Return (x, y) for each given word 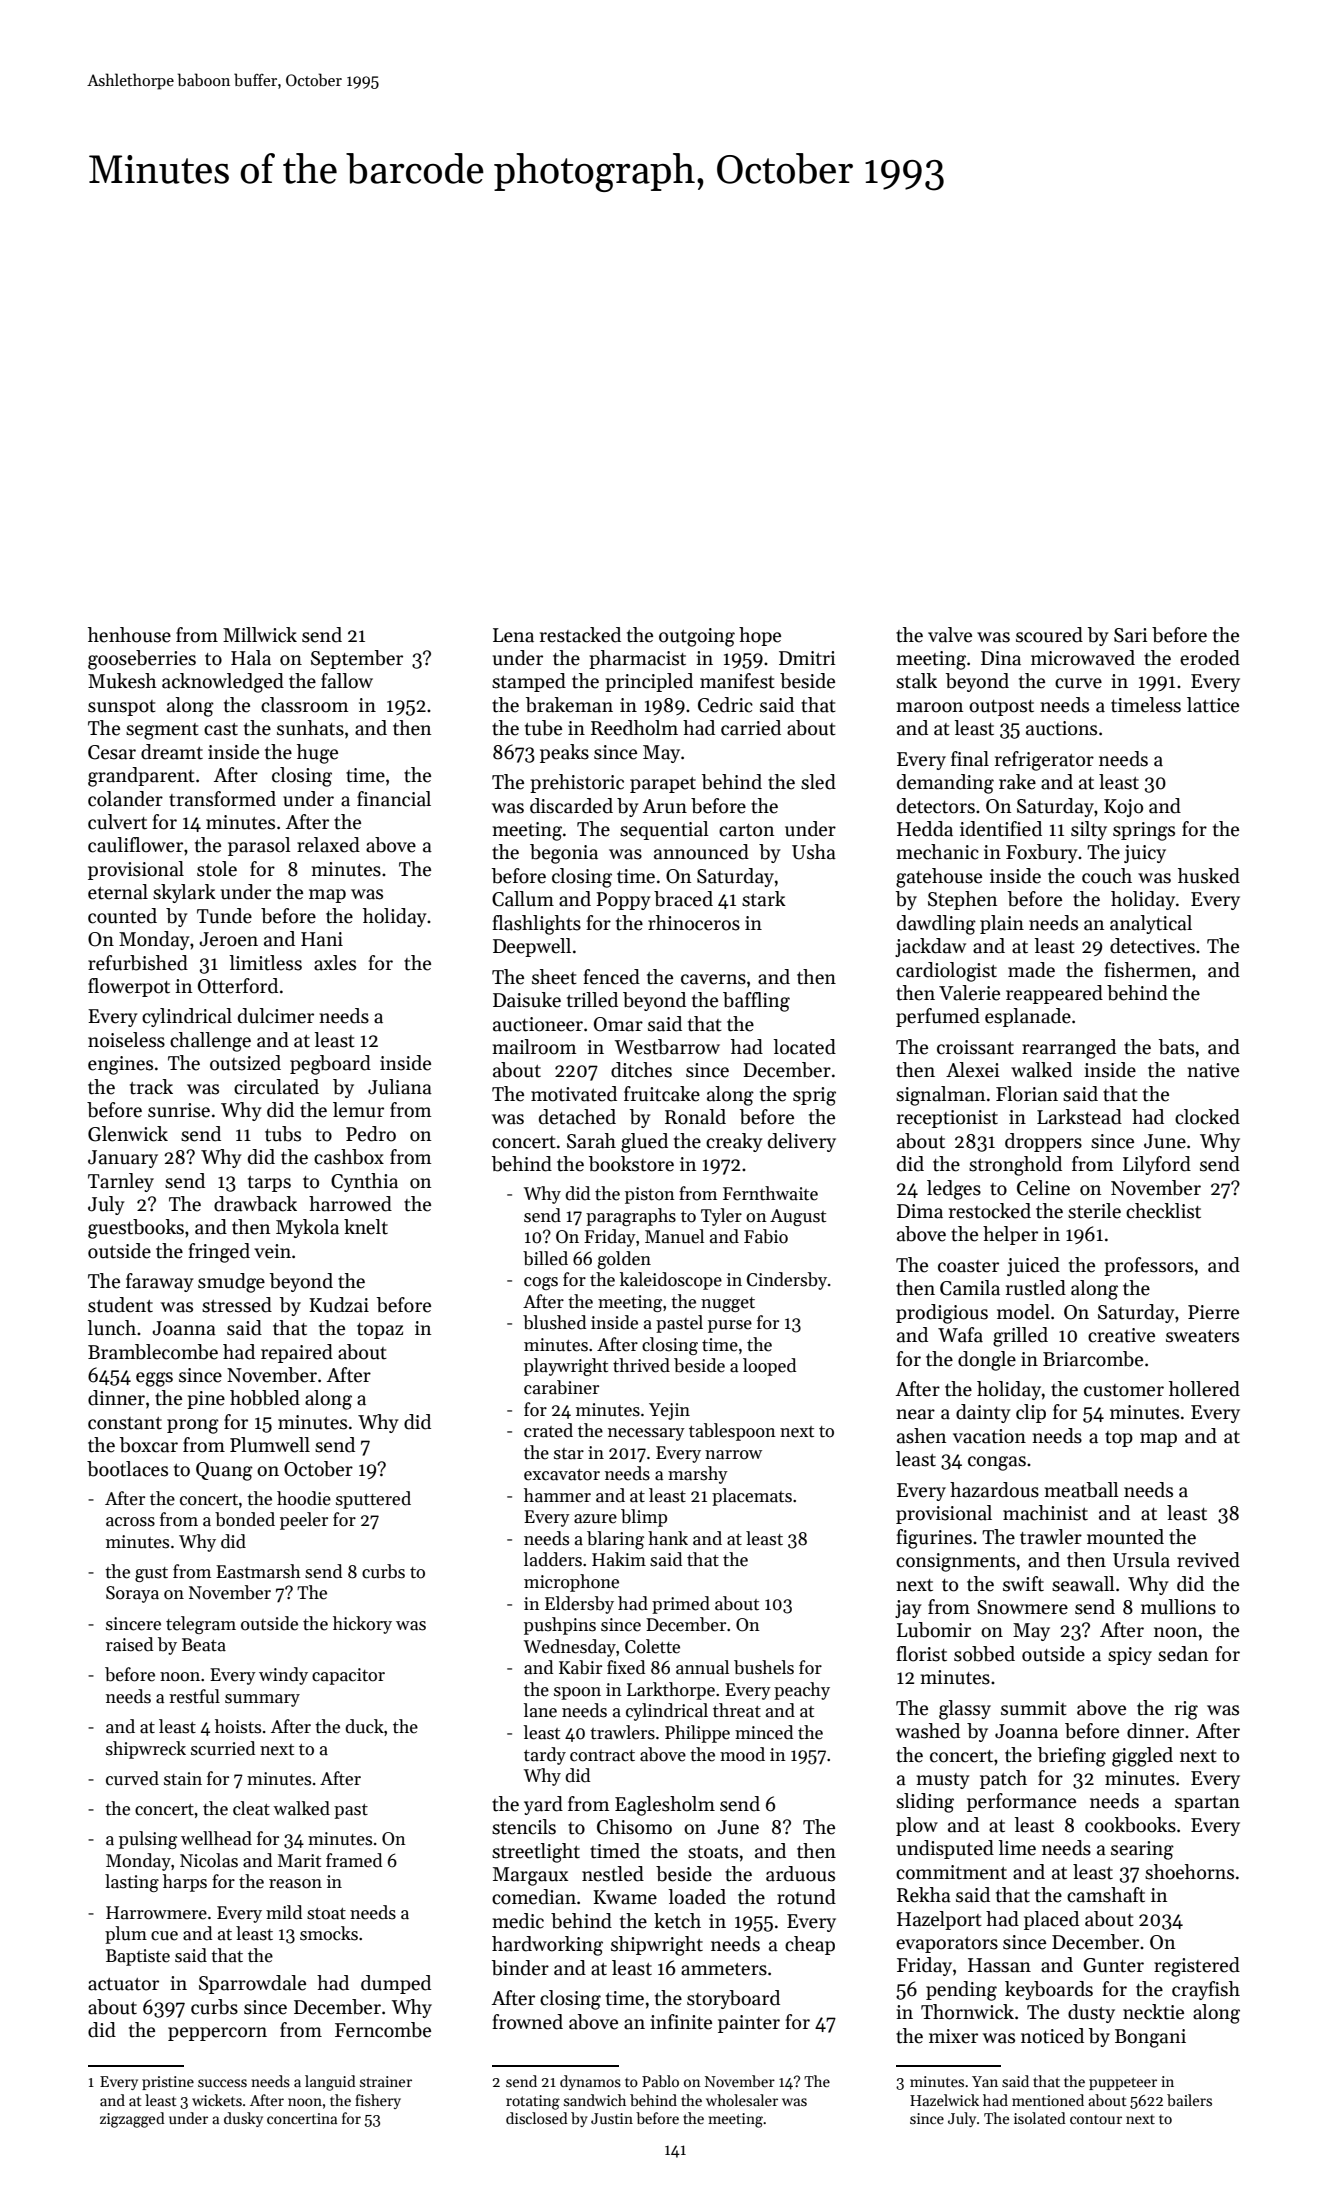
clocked (1207, 1117)
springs (1144, 831)
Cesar (112, 752)
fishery (378, 2101)
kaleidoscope (671, 1281)
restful (194, 1696)
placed (1051, 1920)
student (120, 1305)
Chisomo (634, 1827)
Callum (523, 899)
